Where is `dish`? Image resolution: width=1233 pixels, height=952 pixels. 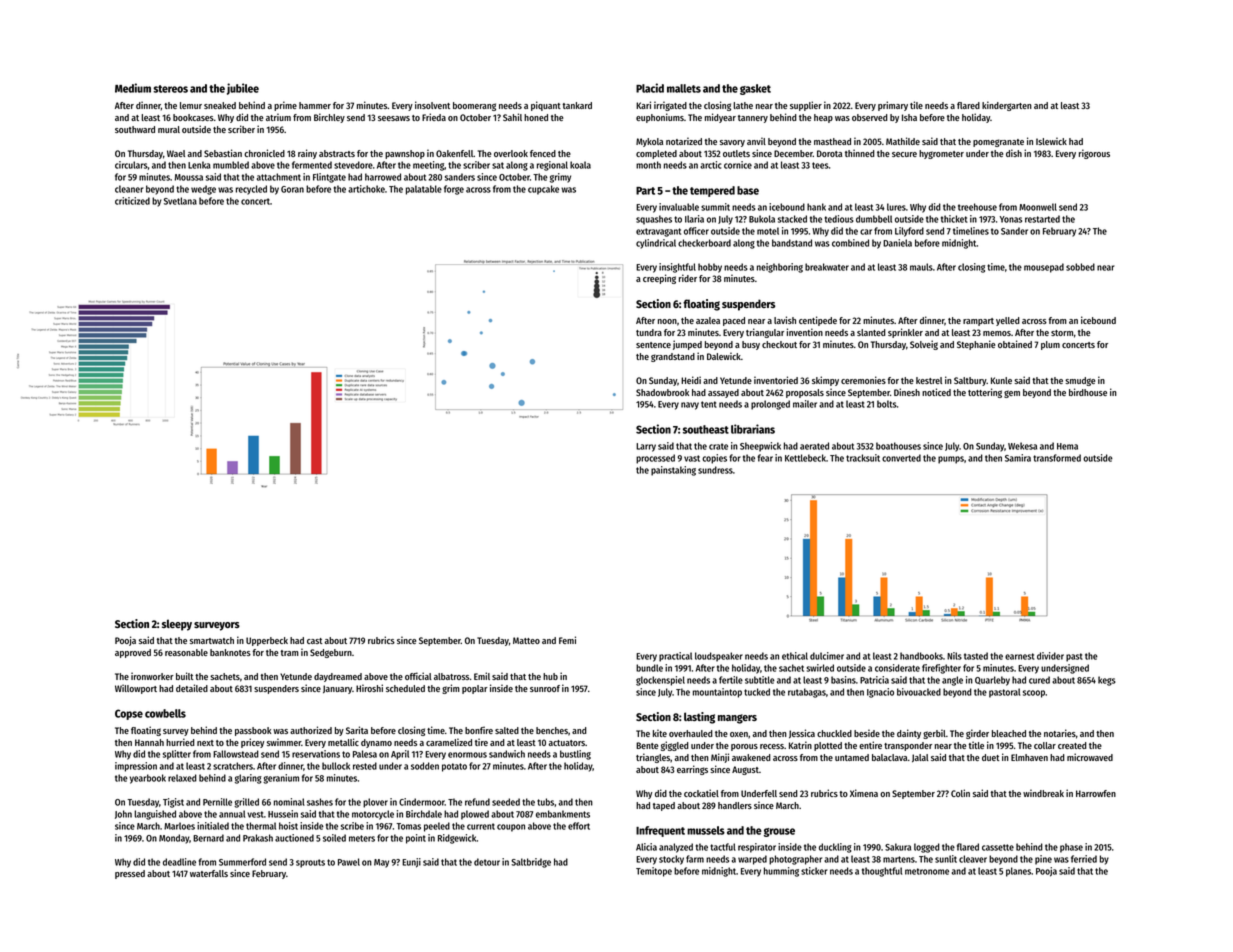 dish is located at coordinates (1014, 153).
